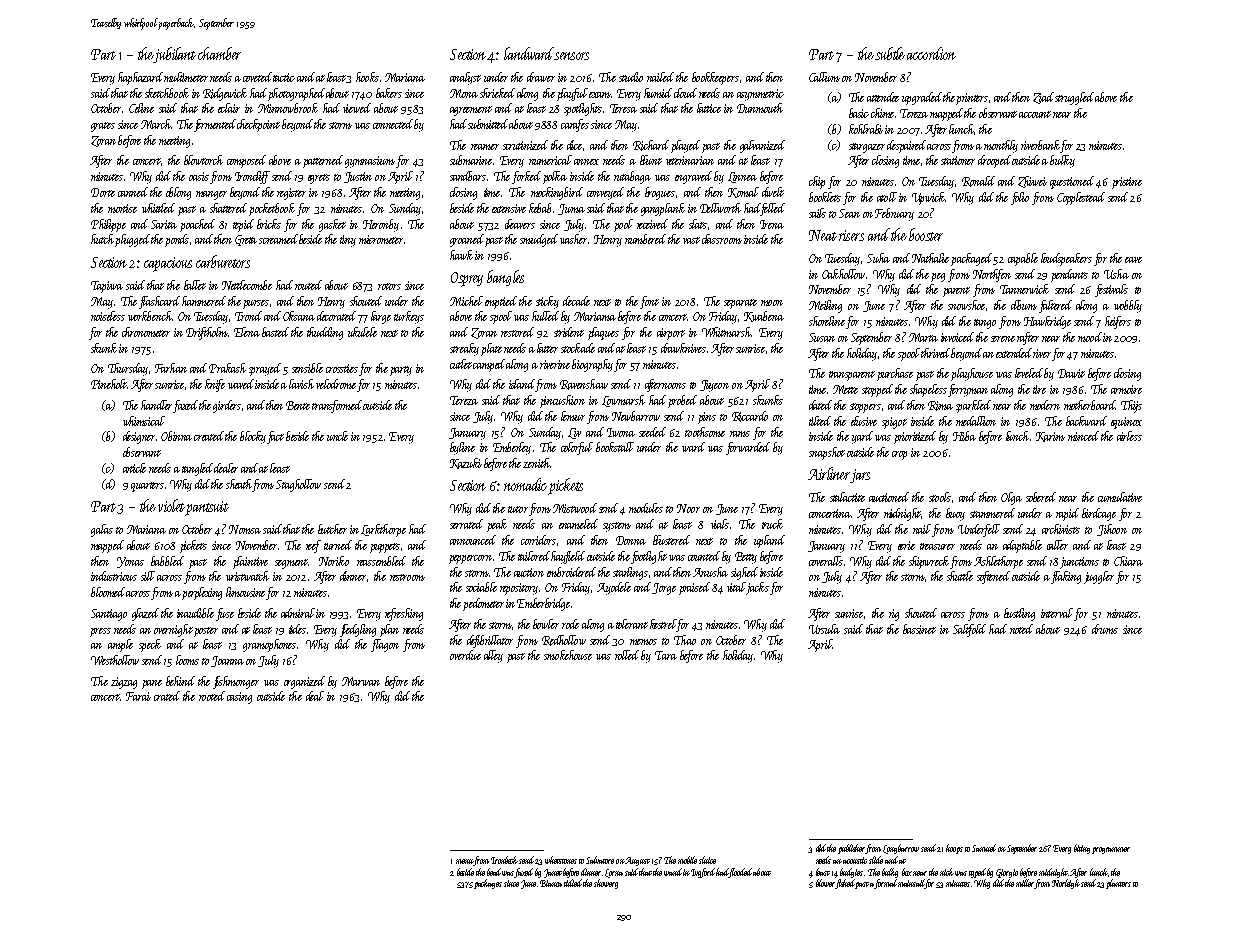 This image has width=1233, height=952. What do you see at coordinates (682, 401) in the image?
I see `probed` at bounding box center [682, 401].
